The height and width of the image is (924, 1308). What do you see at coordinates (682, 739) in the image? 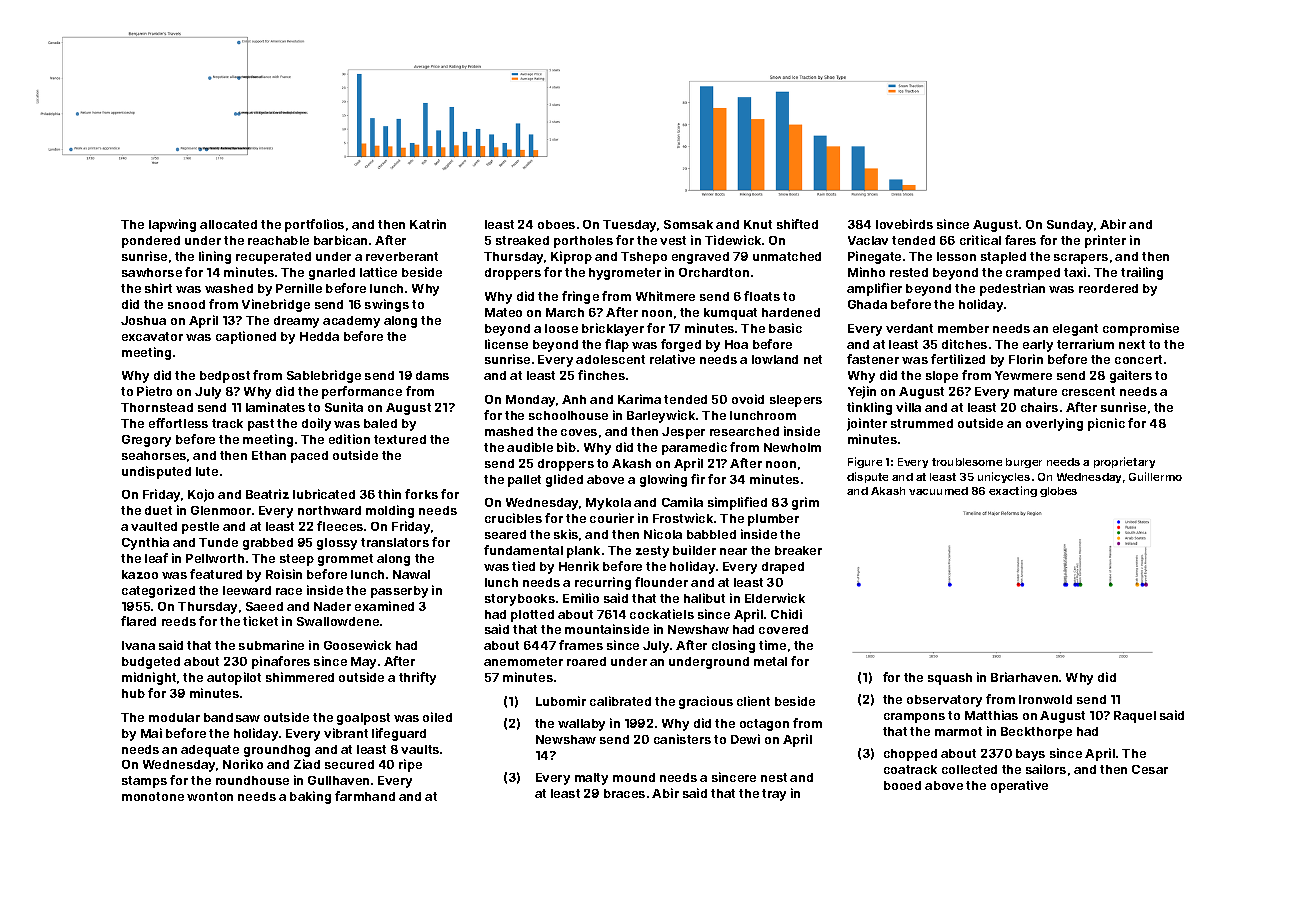
I see `canisters` at bounding box center [682, 739].
